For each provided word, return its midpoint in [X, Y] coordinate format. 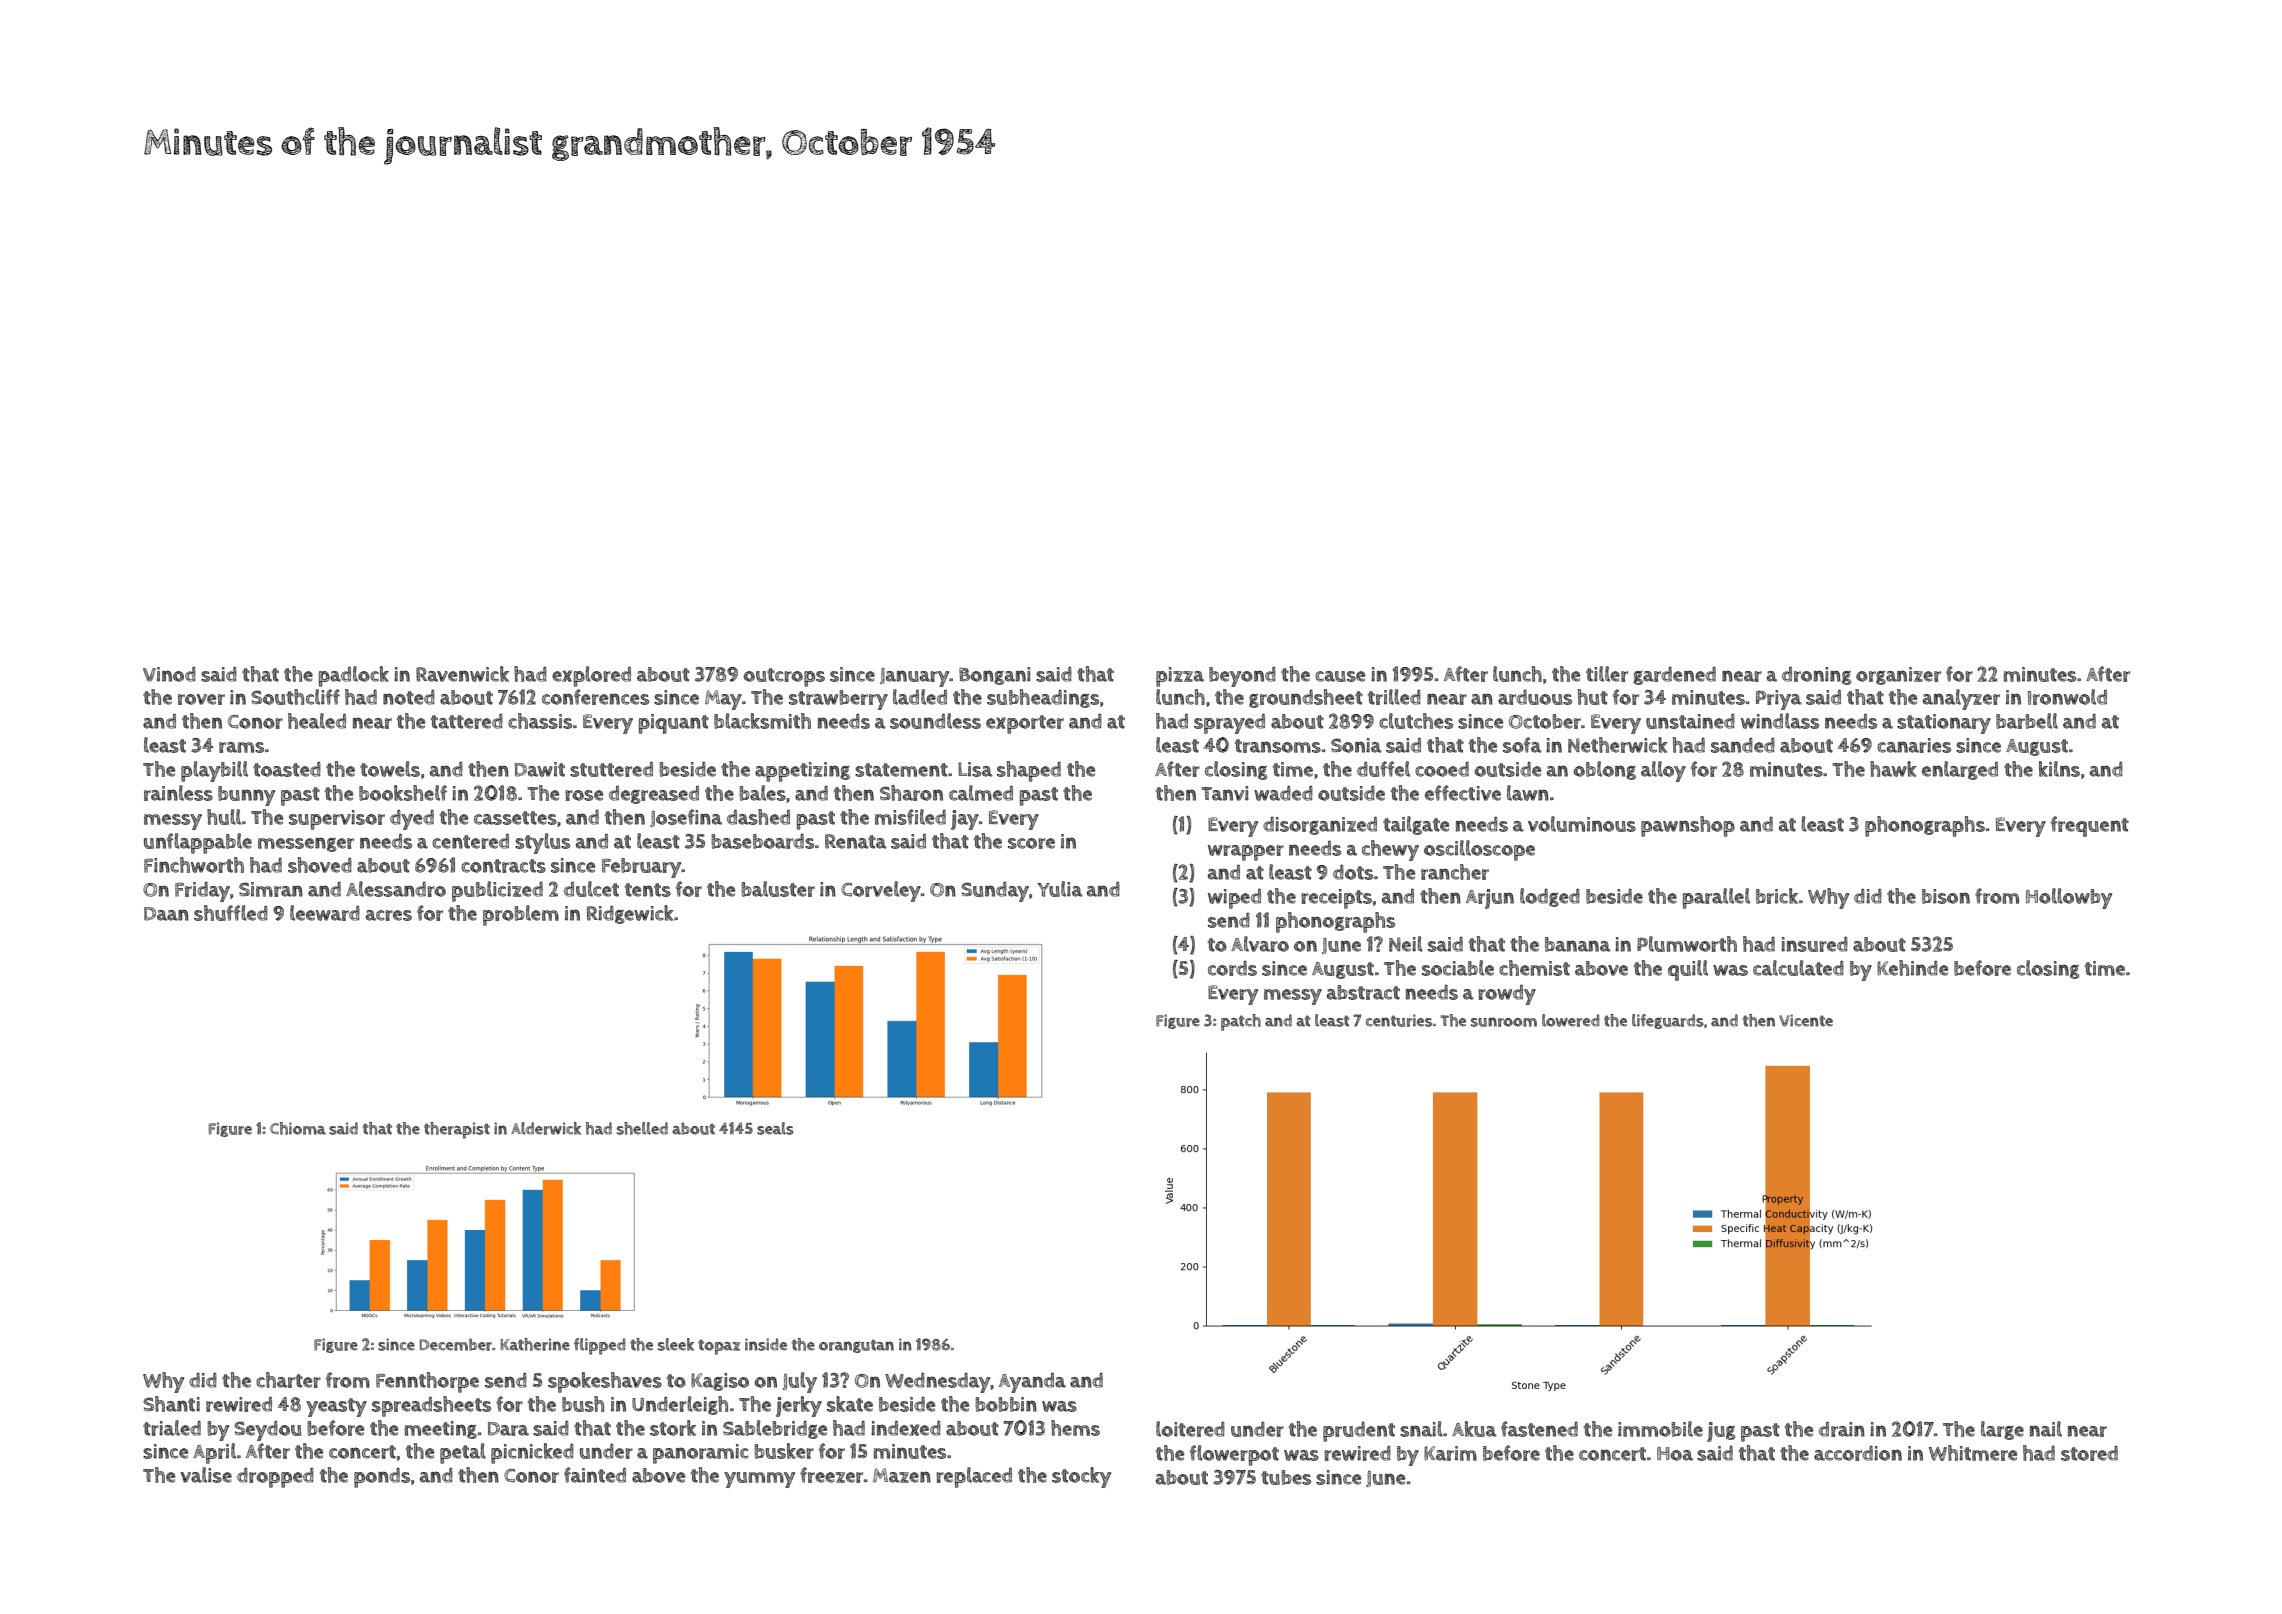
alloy [1663, 771]
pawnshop [1688, 826]
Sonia [1356, 745]
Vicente [1806, 1020]
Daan [166, 914]
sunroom [1504, 1022]
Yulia [1060, 889]
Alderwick [546, 1128]
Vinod [169, 674]
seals [775, 1128]
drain [1842, 1429]
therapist [457, 1130]
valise [206, 1475]
